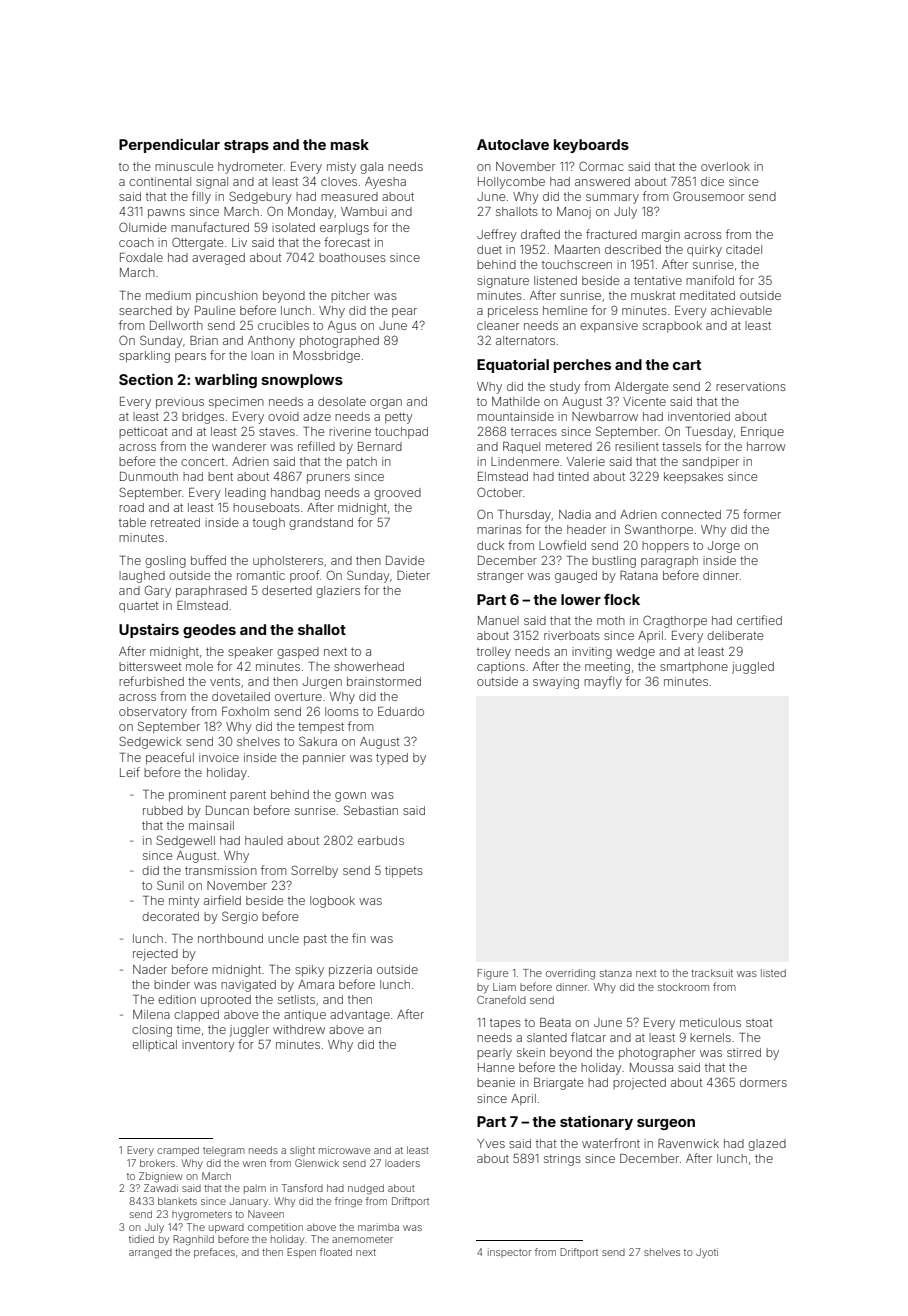 The height and width of the screenshot is (1316, 908). What do you see at coordinates (725, 166) in the screenshot?
I see `overlook` at bounding box center [725, 166].
